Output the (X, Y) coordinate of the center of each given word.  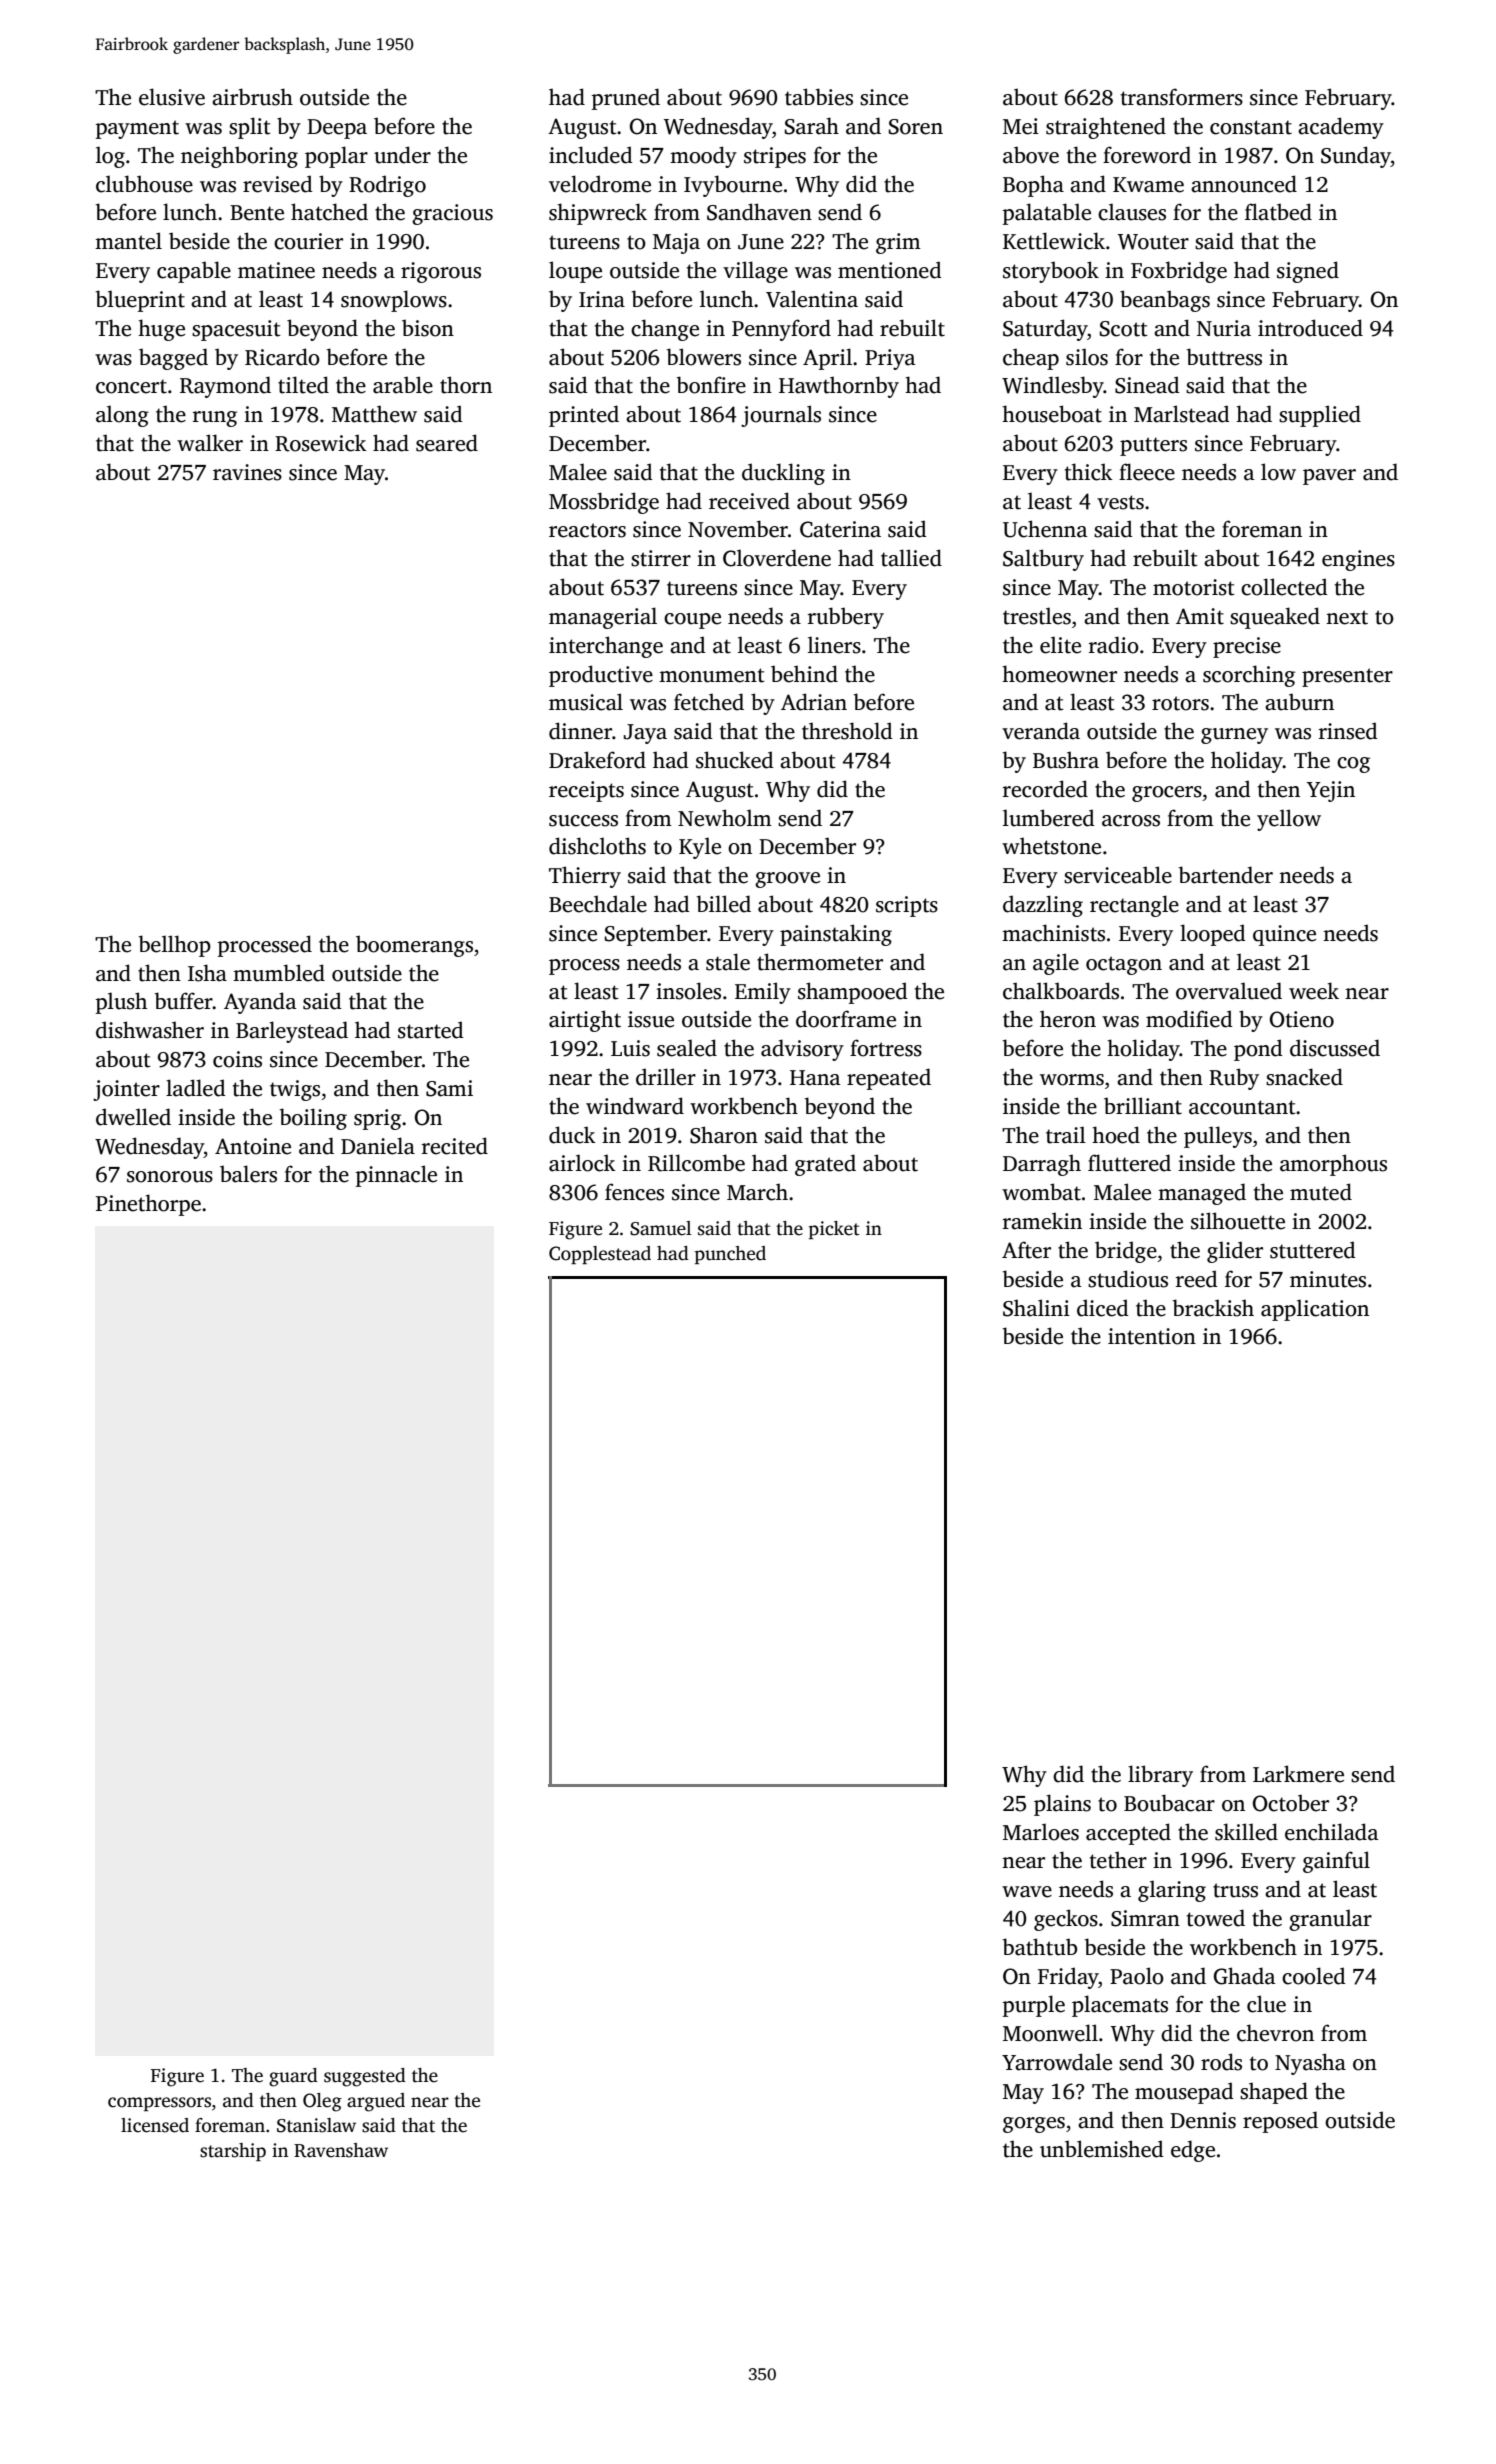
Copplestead (600, 1255)
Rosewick (321, 443)
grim (898, 243)
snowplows (394, 301)
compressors (159, 2104)
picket (834, 1230)
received (749, 501)
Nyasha (1310, 2064)
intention (1152, 1336)
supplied (1320, 416)
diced (1103, 1308)
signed (1308, 272)
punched (730, 1255)
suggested (365, 2077)
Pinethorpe (148, 1205)
